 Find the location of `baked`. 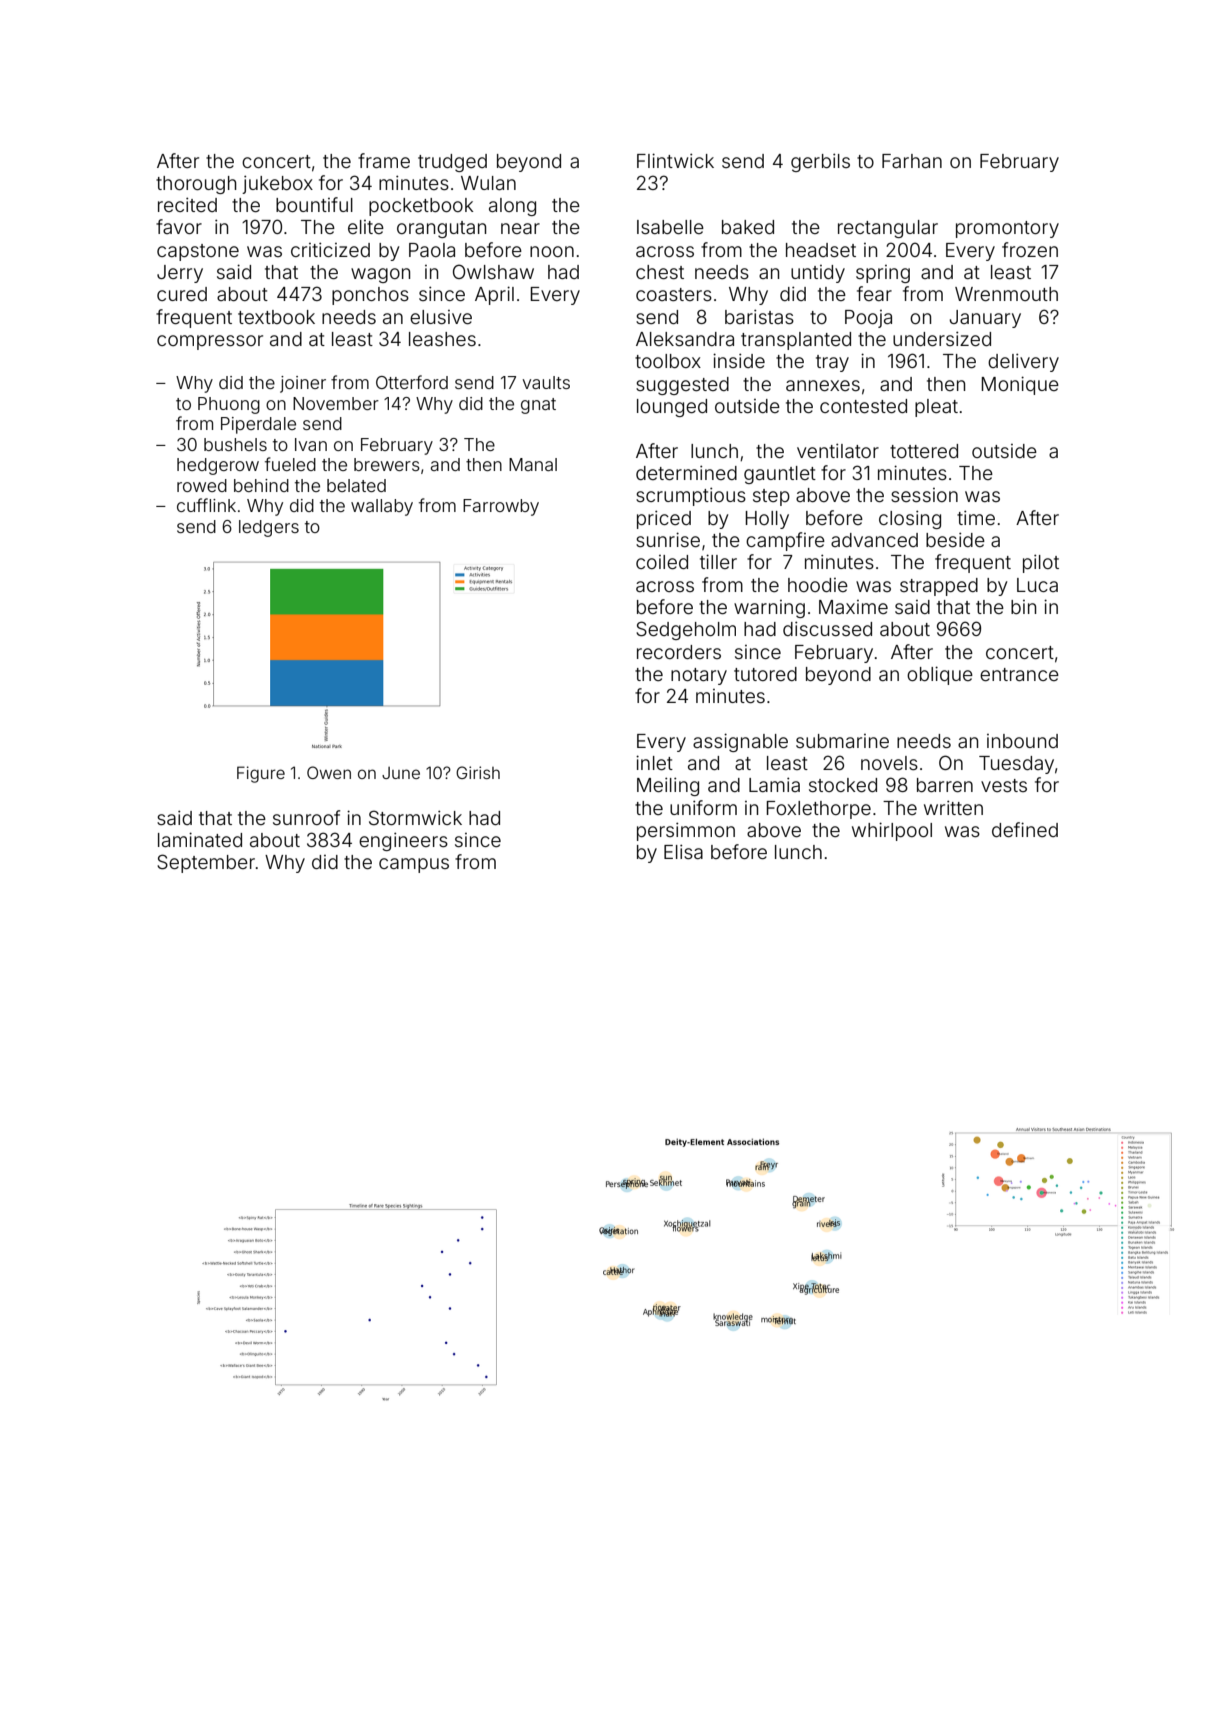

baked is located at coordinates (748, 227).
